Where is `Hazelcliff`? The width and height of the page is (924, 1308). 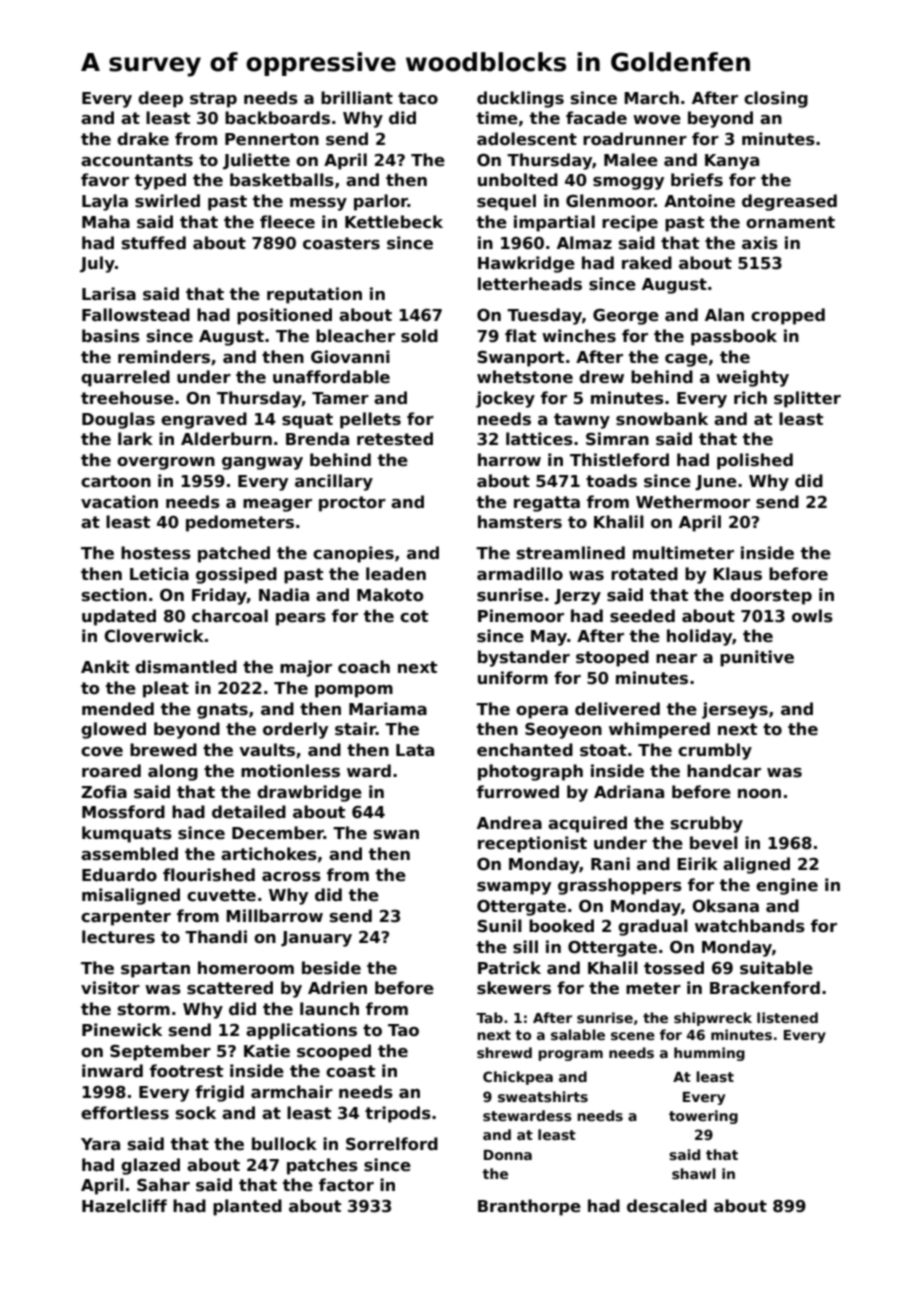
Hazelcliff is located at coordinates (124, 1206).
